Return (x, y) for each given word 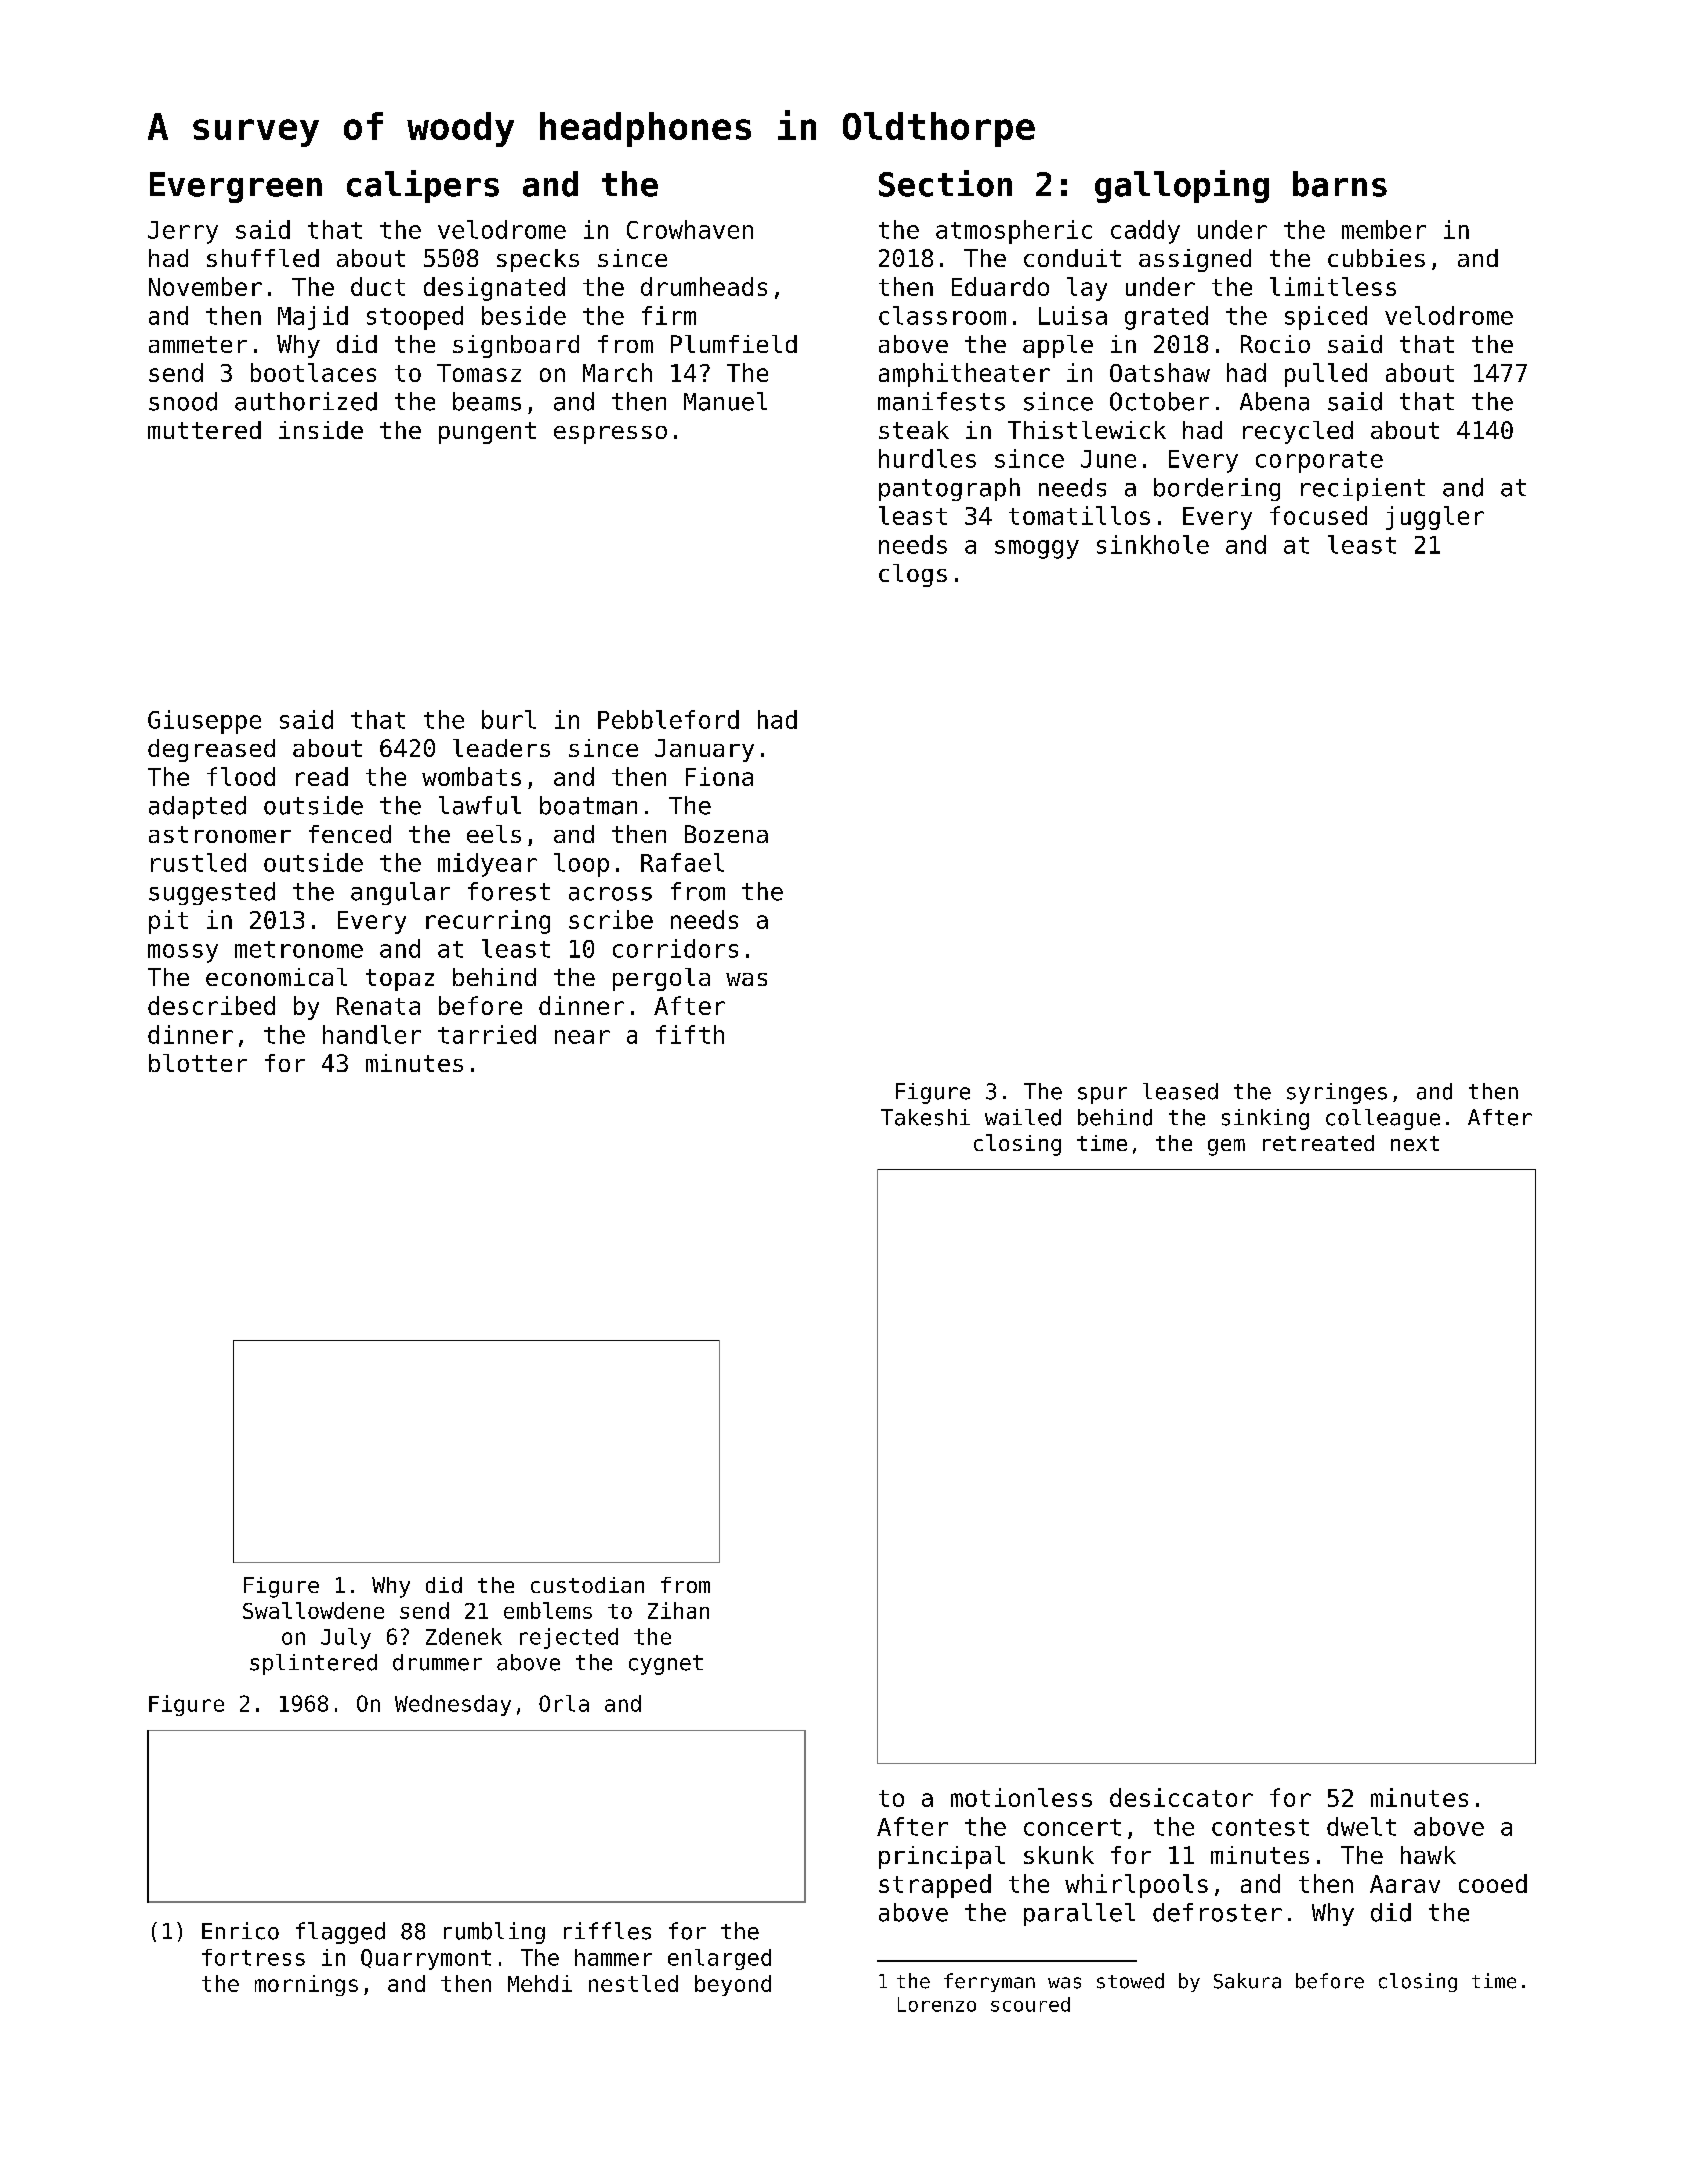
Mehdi (540, 1983)
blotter (198, 1063)
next (1415, 1143)
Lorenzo (937, 2004)
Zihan (678, 1610)
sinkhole (1153, 544)
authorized (306, 401)
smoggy (1037, 549)
